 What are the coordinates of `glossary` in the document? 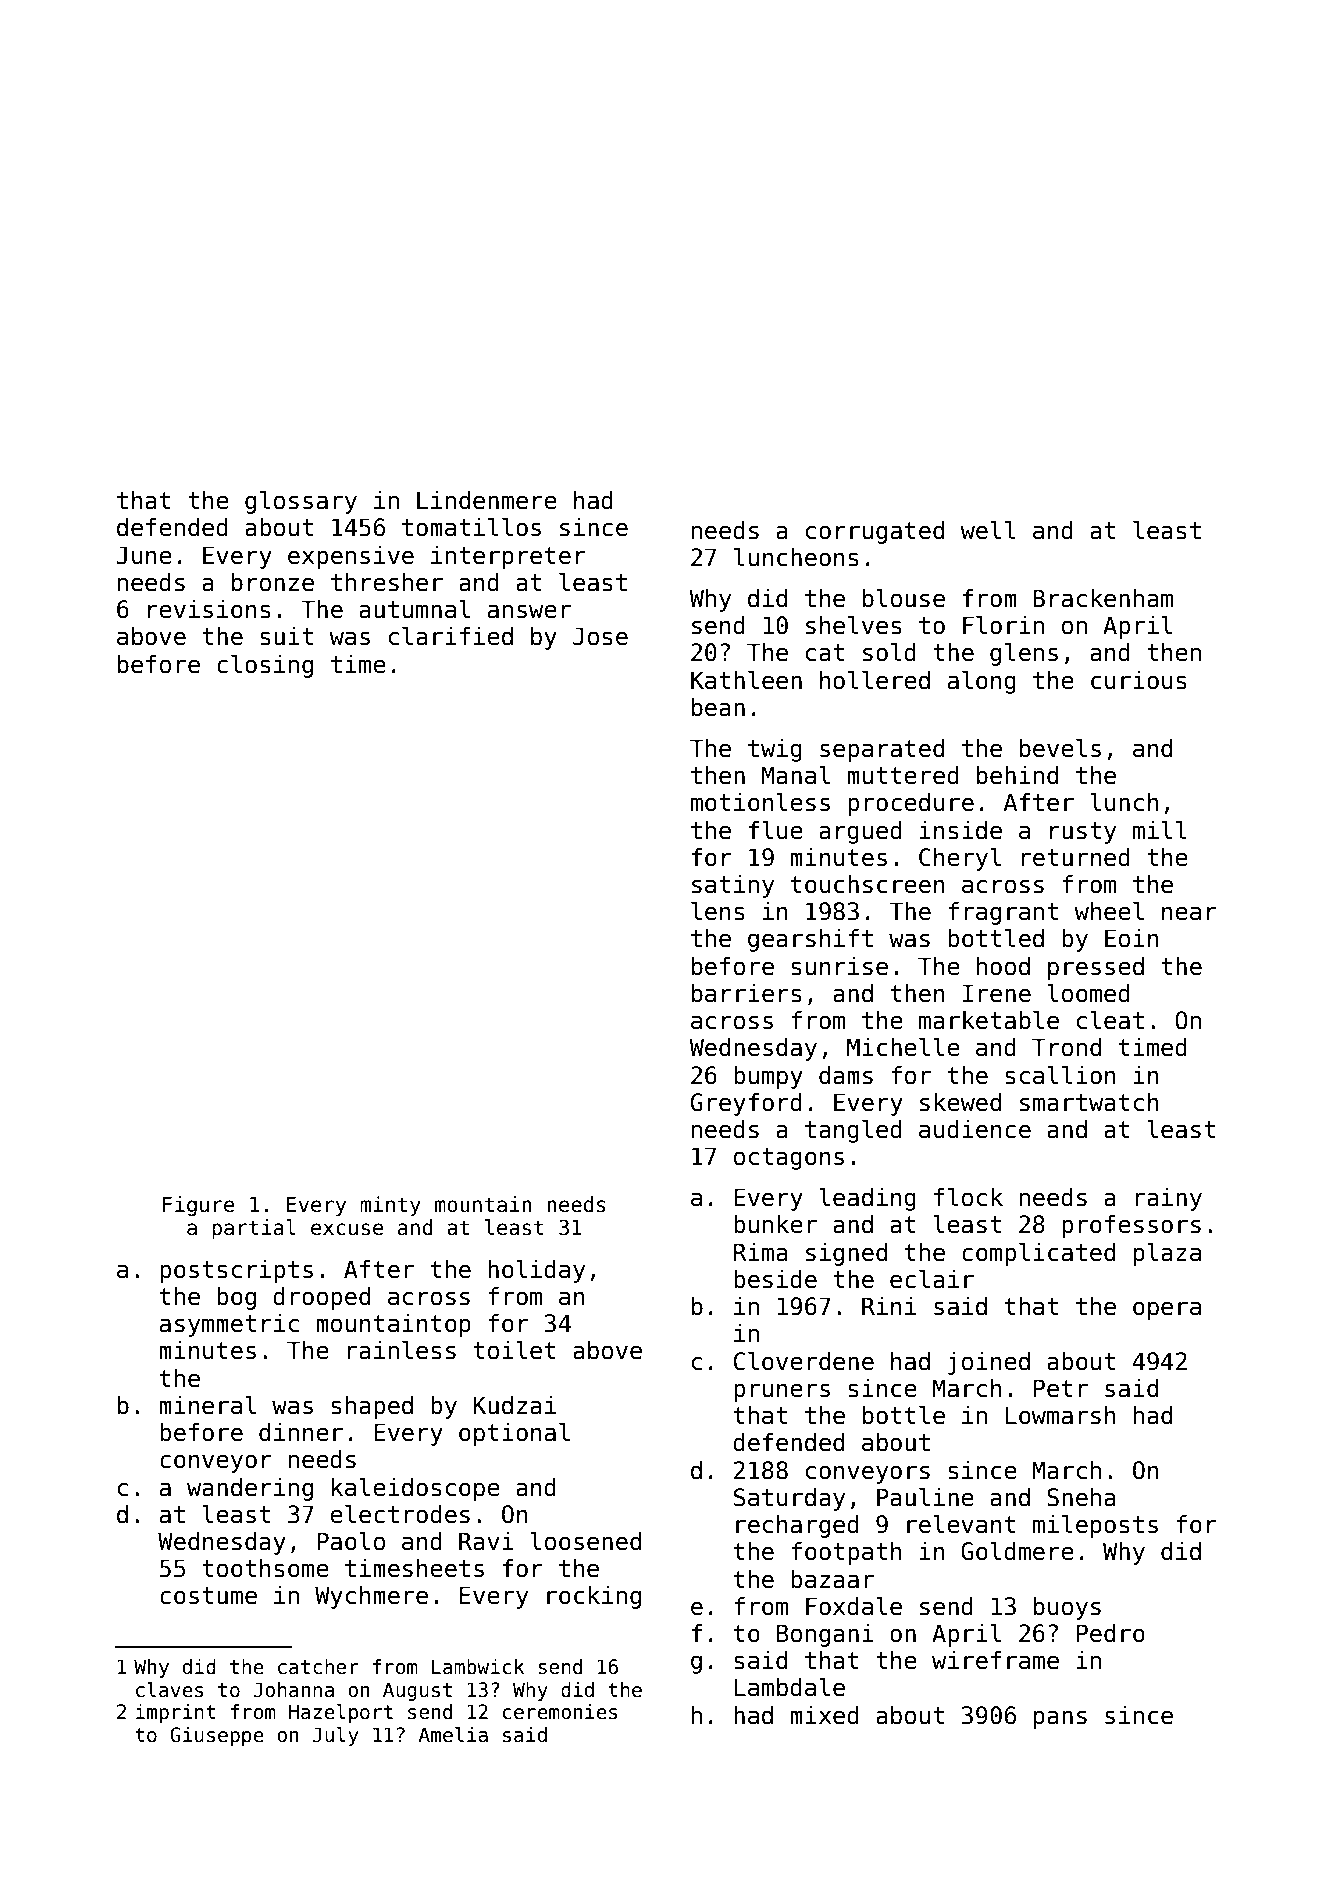 It's located at (301, 502).
